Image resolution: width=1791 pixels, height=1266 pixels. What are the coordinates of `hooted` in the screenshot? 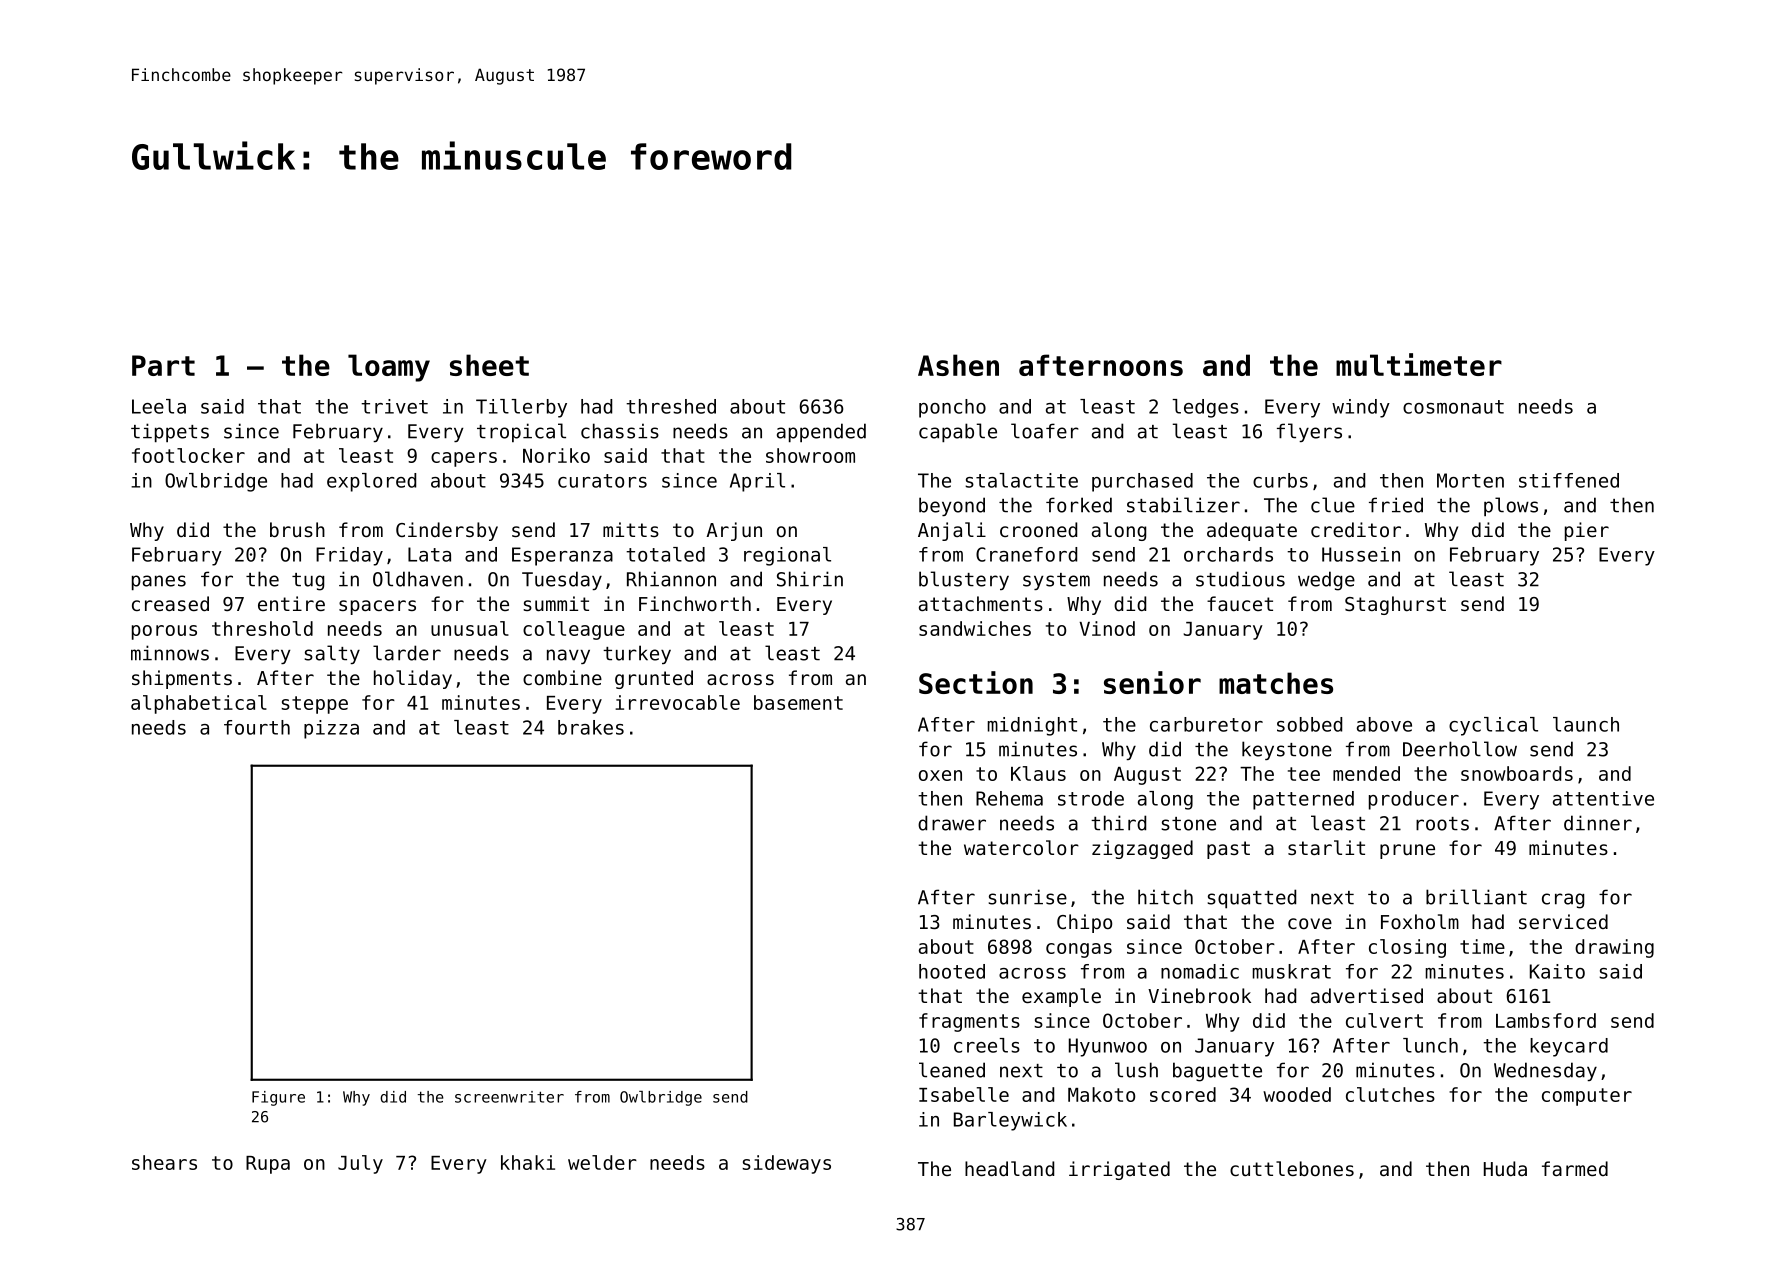 It's located at (952, 971).
